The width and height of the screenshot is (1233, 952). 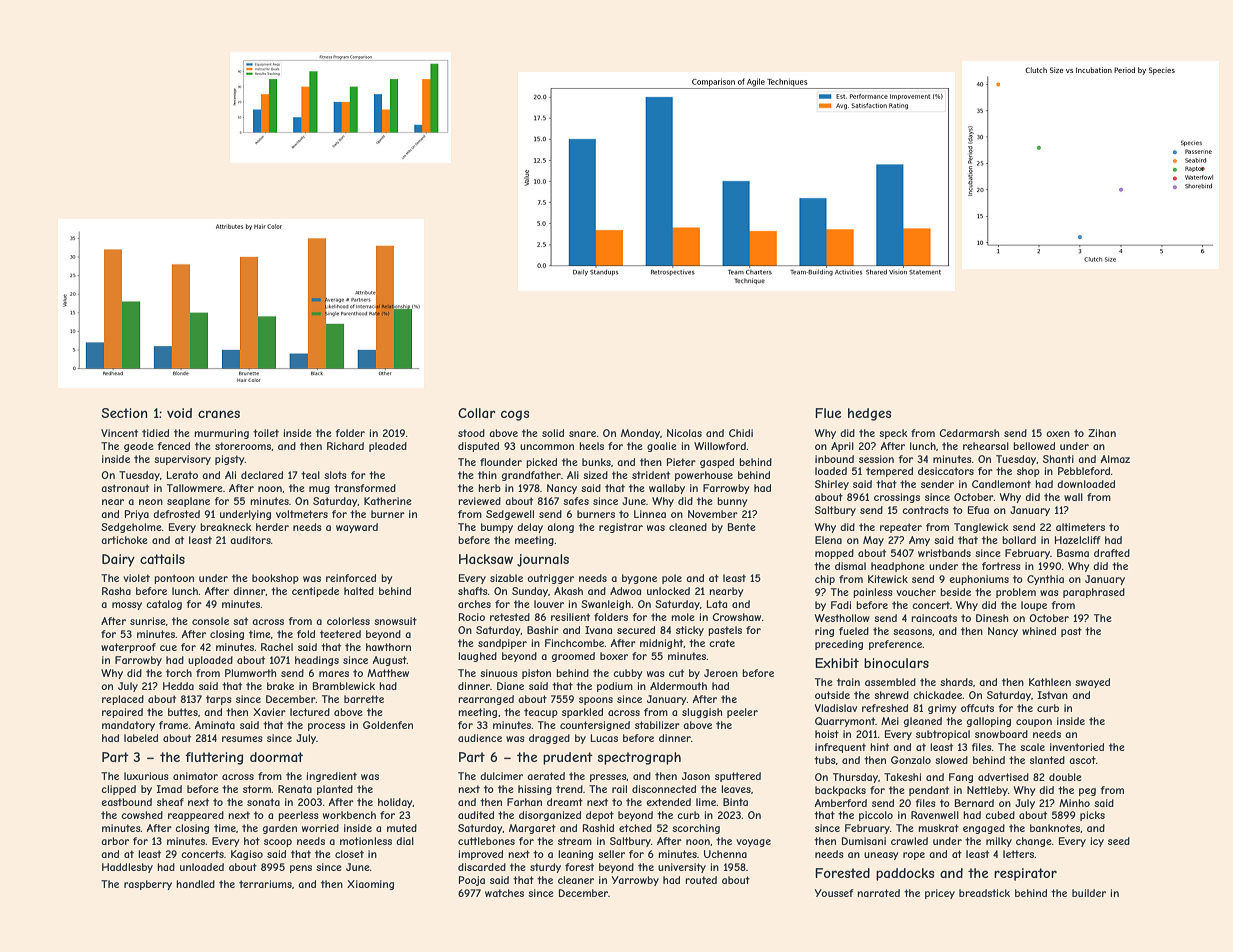 I want to click on euphoniums, so click(x=979, y=580).
